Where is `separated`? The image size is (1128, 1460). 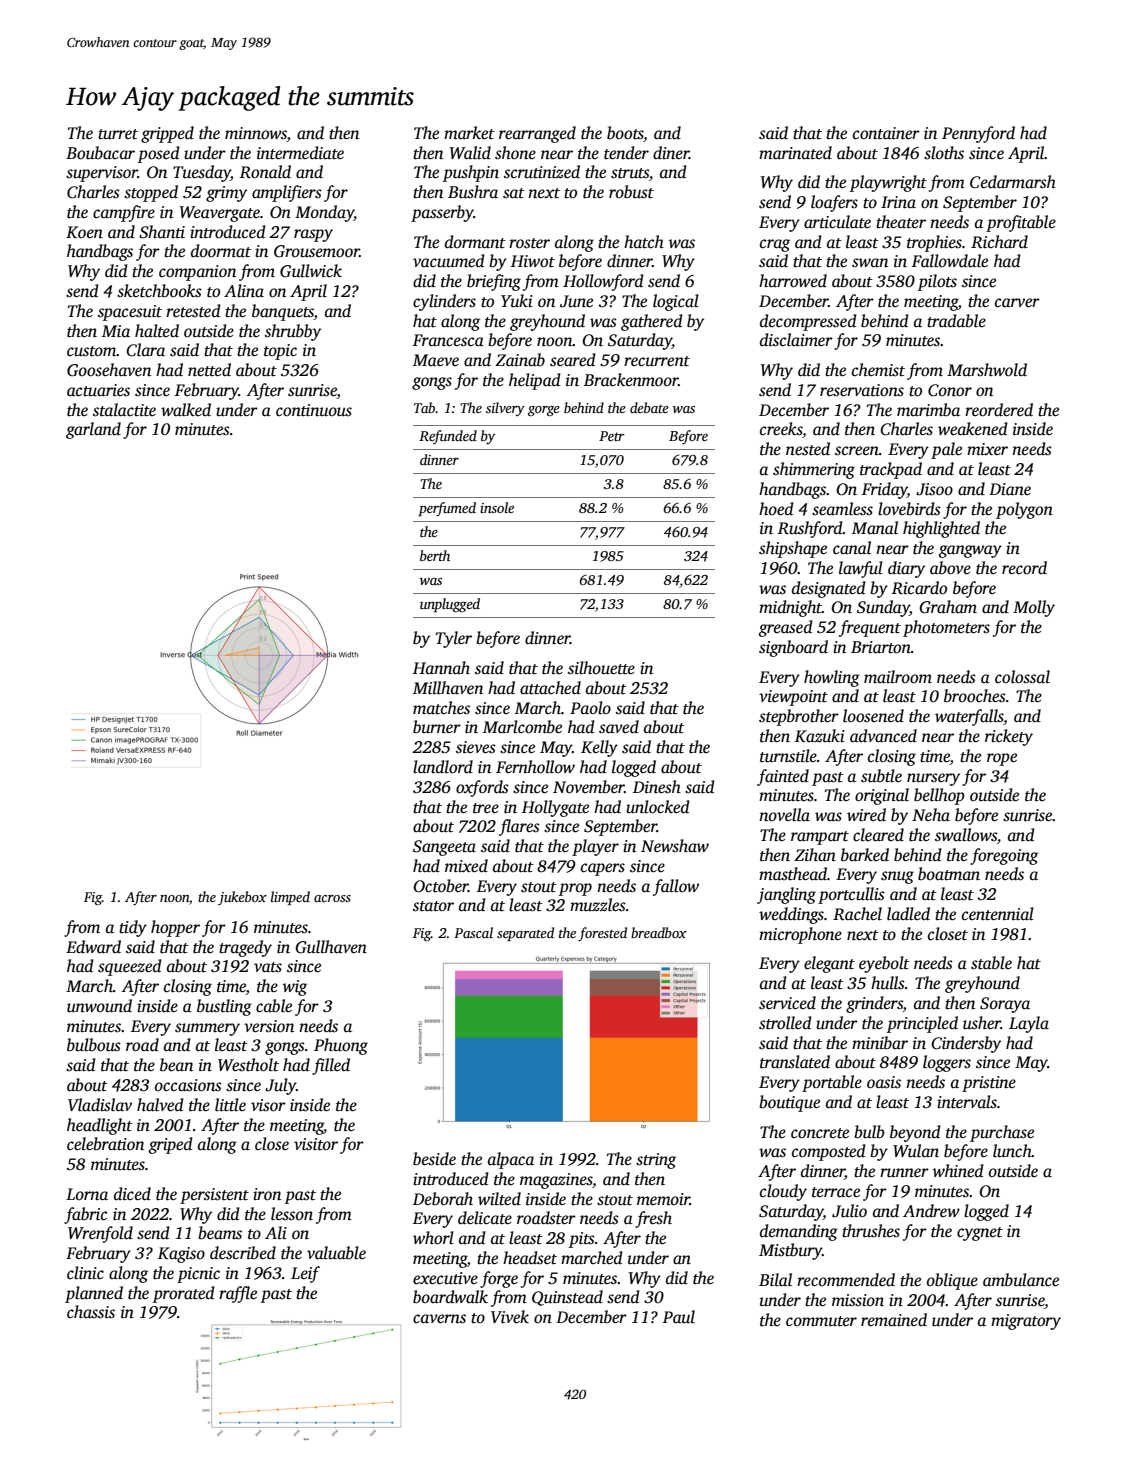 separated is located at coordinates (525, 934).
